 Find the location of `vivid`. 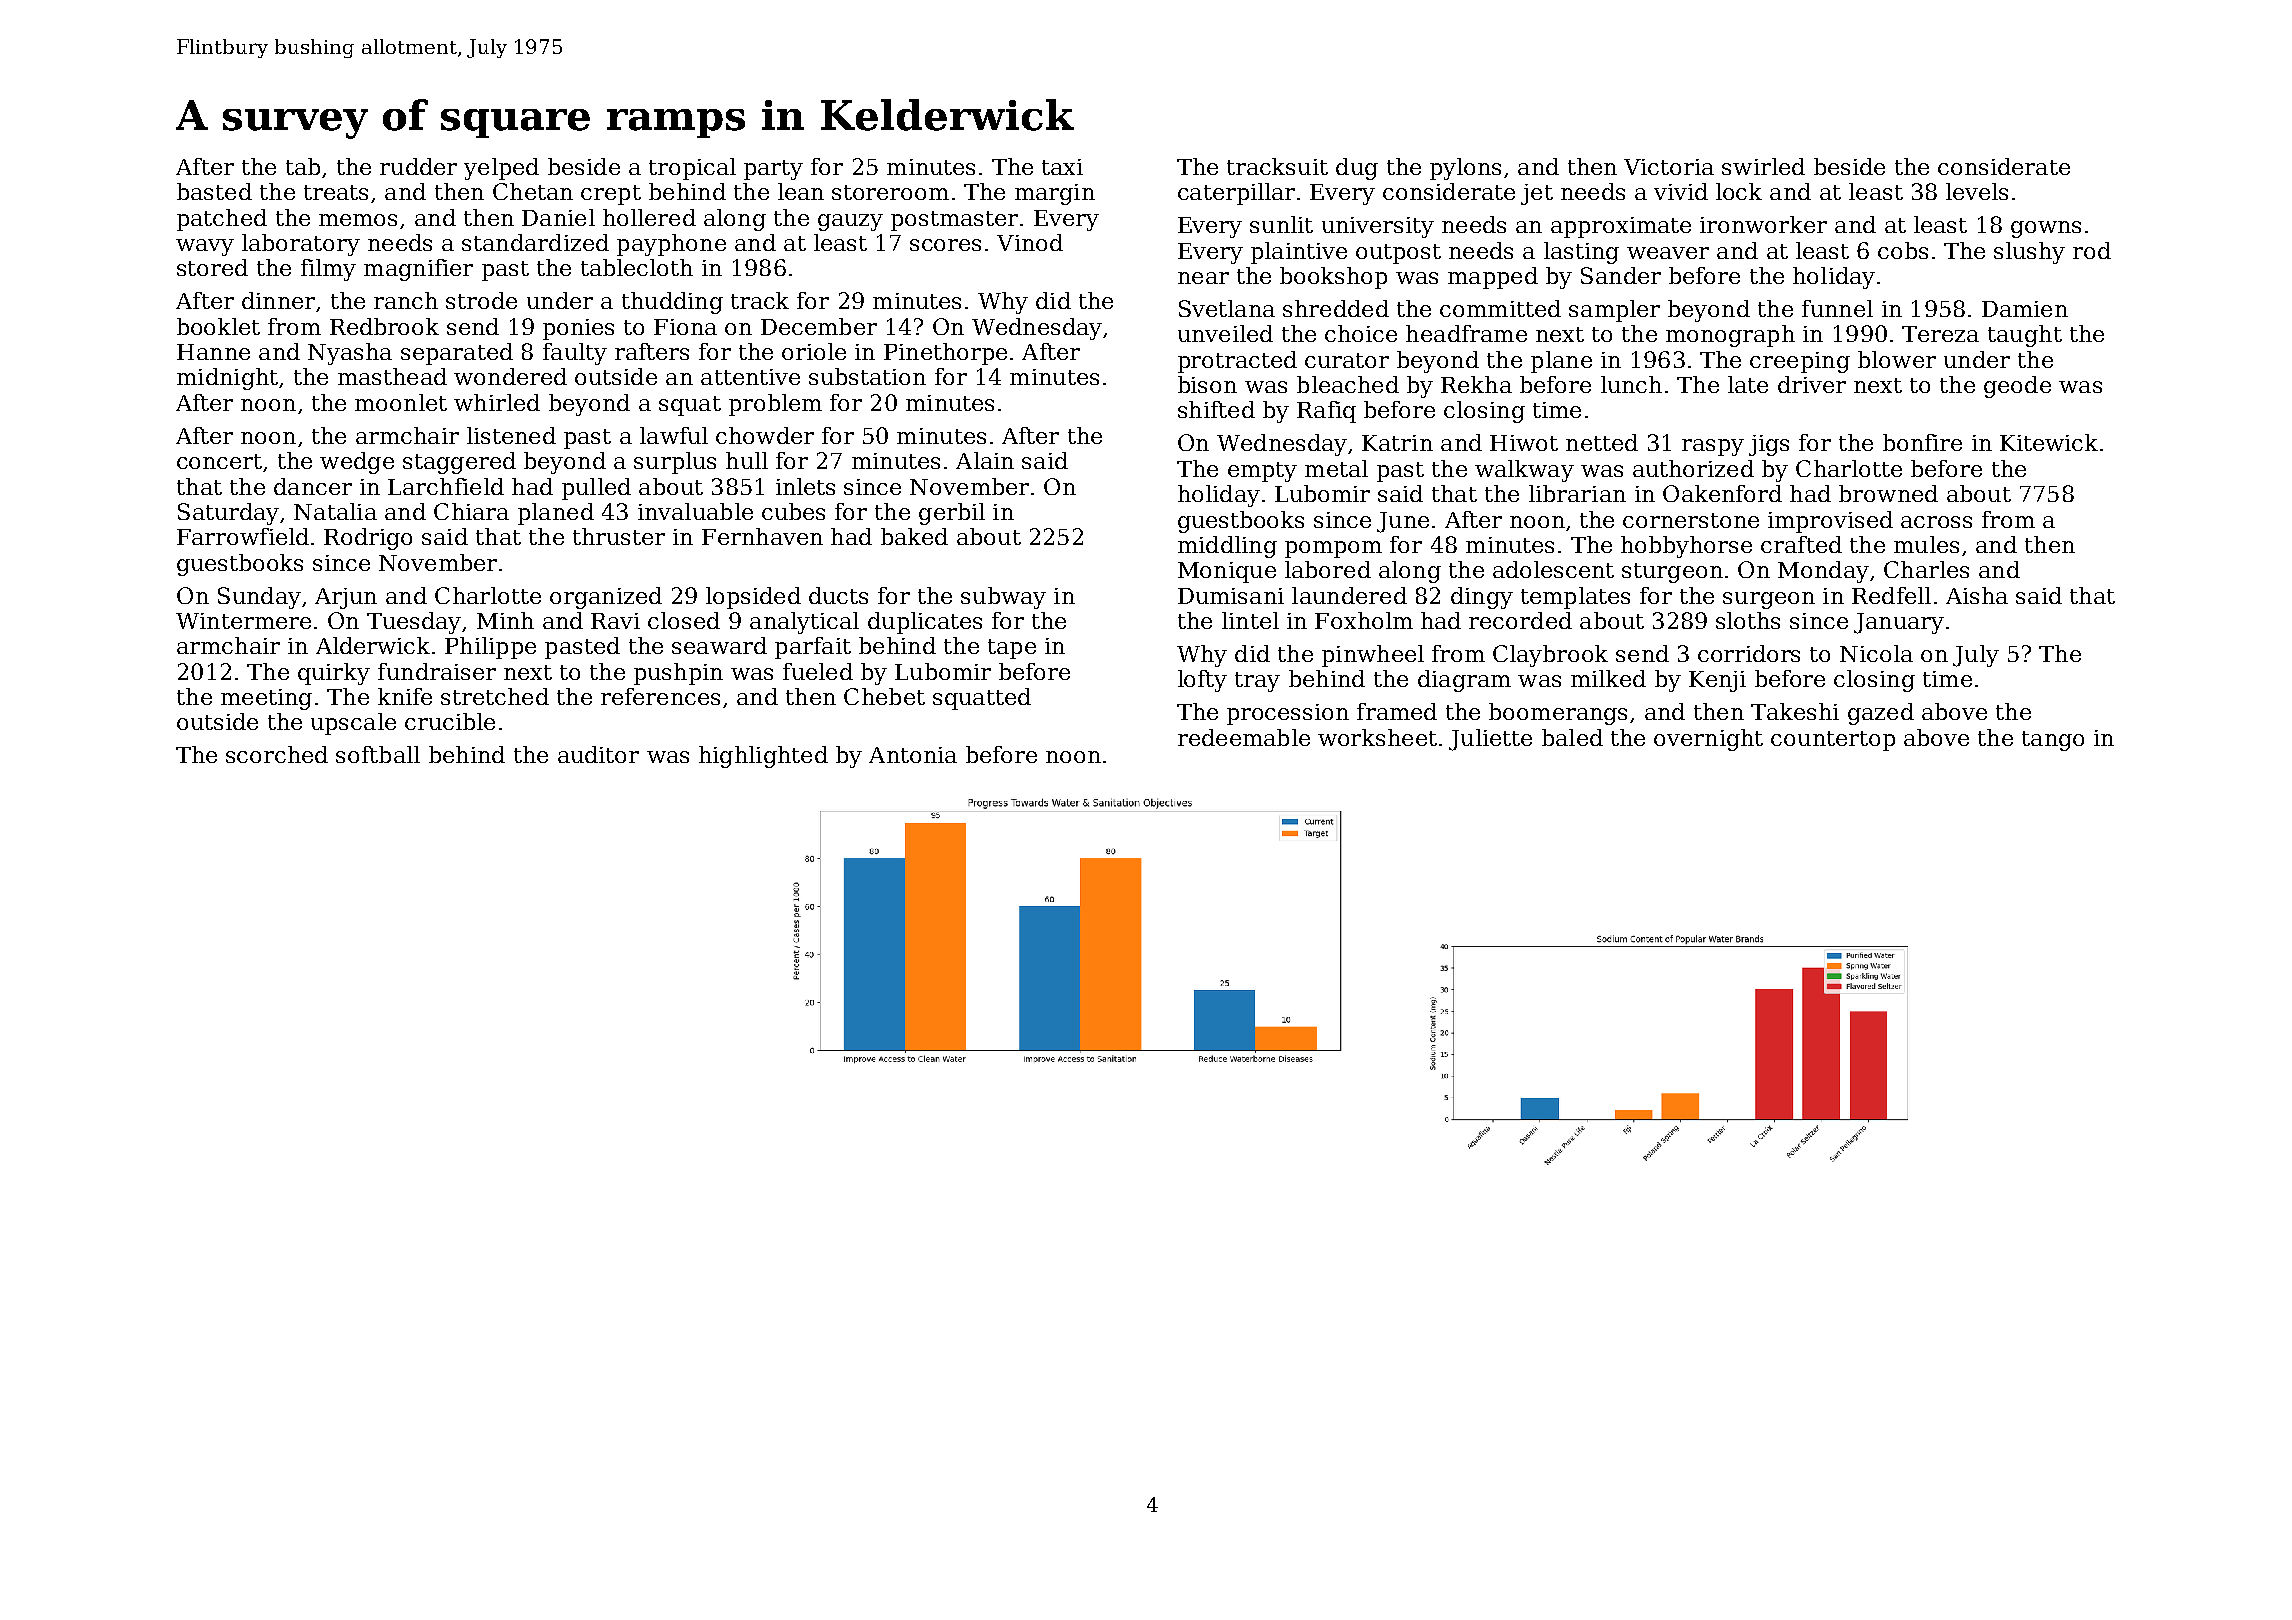

vivid is located at coordinates (1681, 191).
